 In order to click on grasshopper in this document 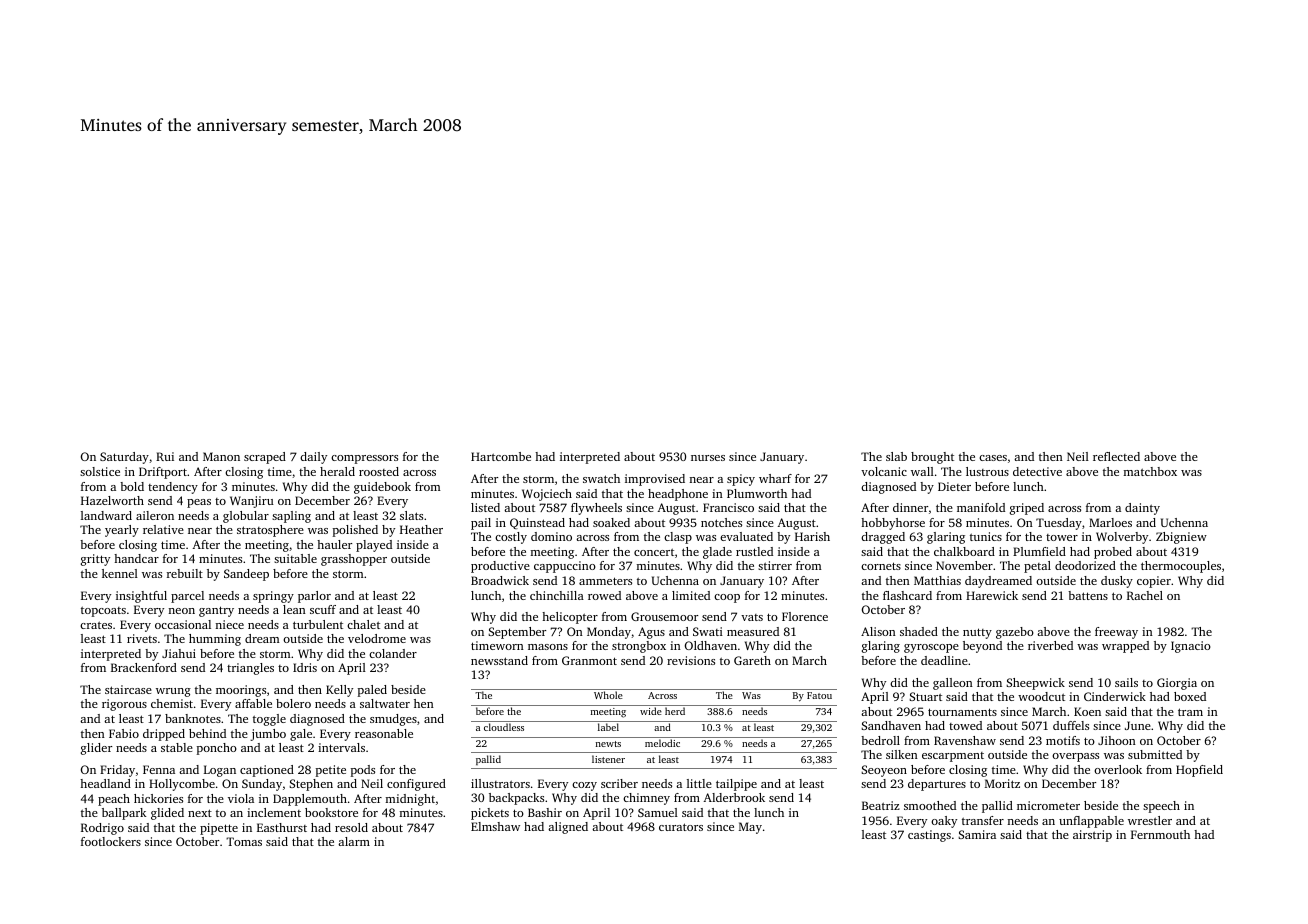, I will do `click(354, 560)`.
